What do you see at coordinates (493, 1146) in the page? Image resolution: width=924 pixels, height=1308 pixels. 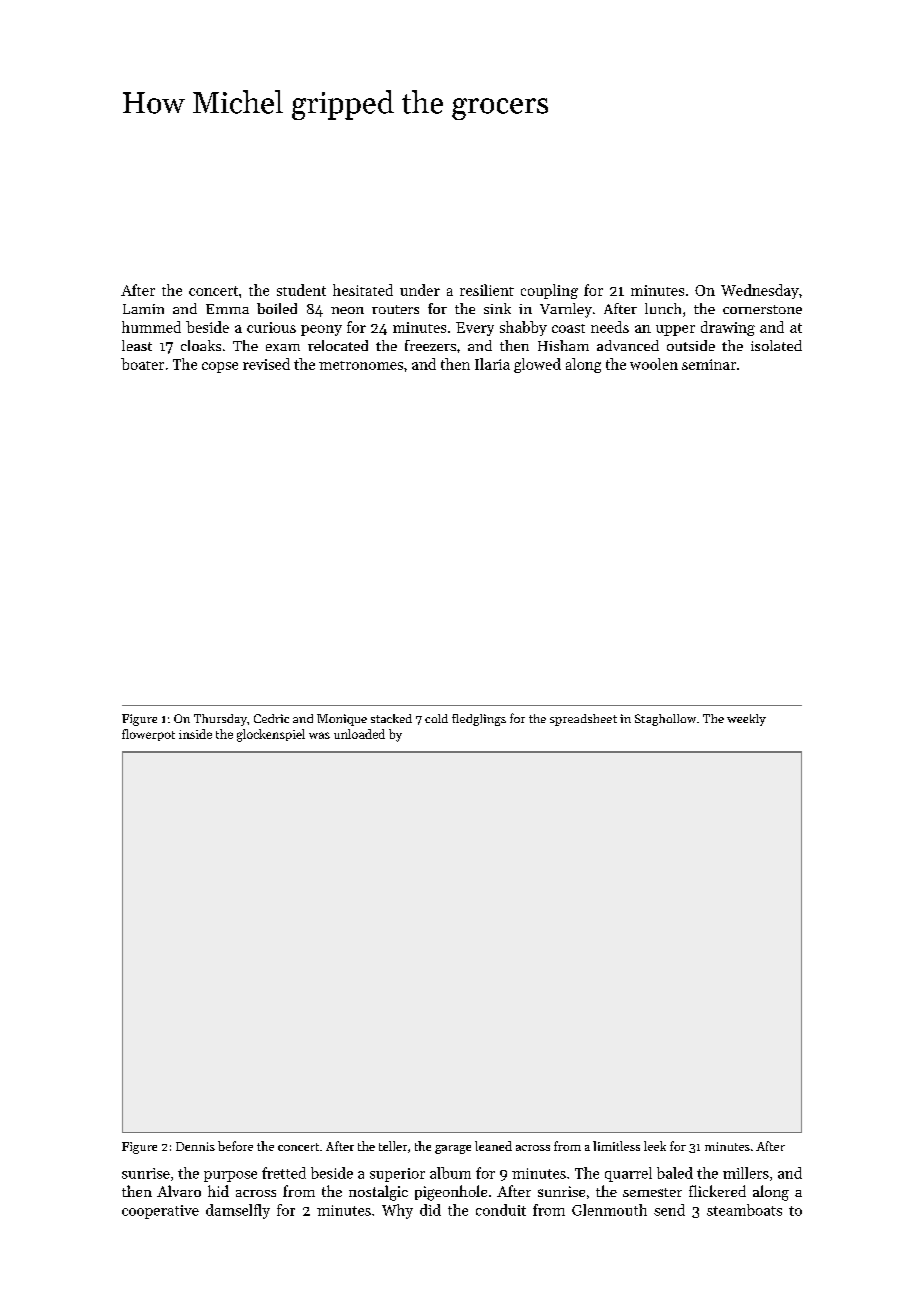 I see `leaned` at bounding box center [493, 1146].
